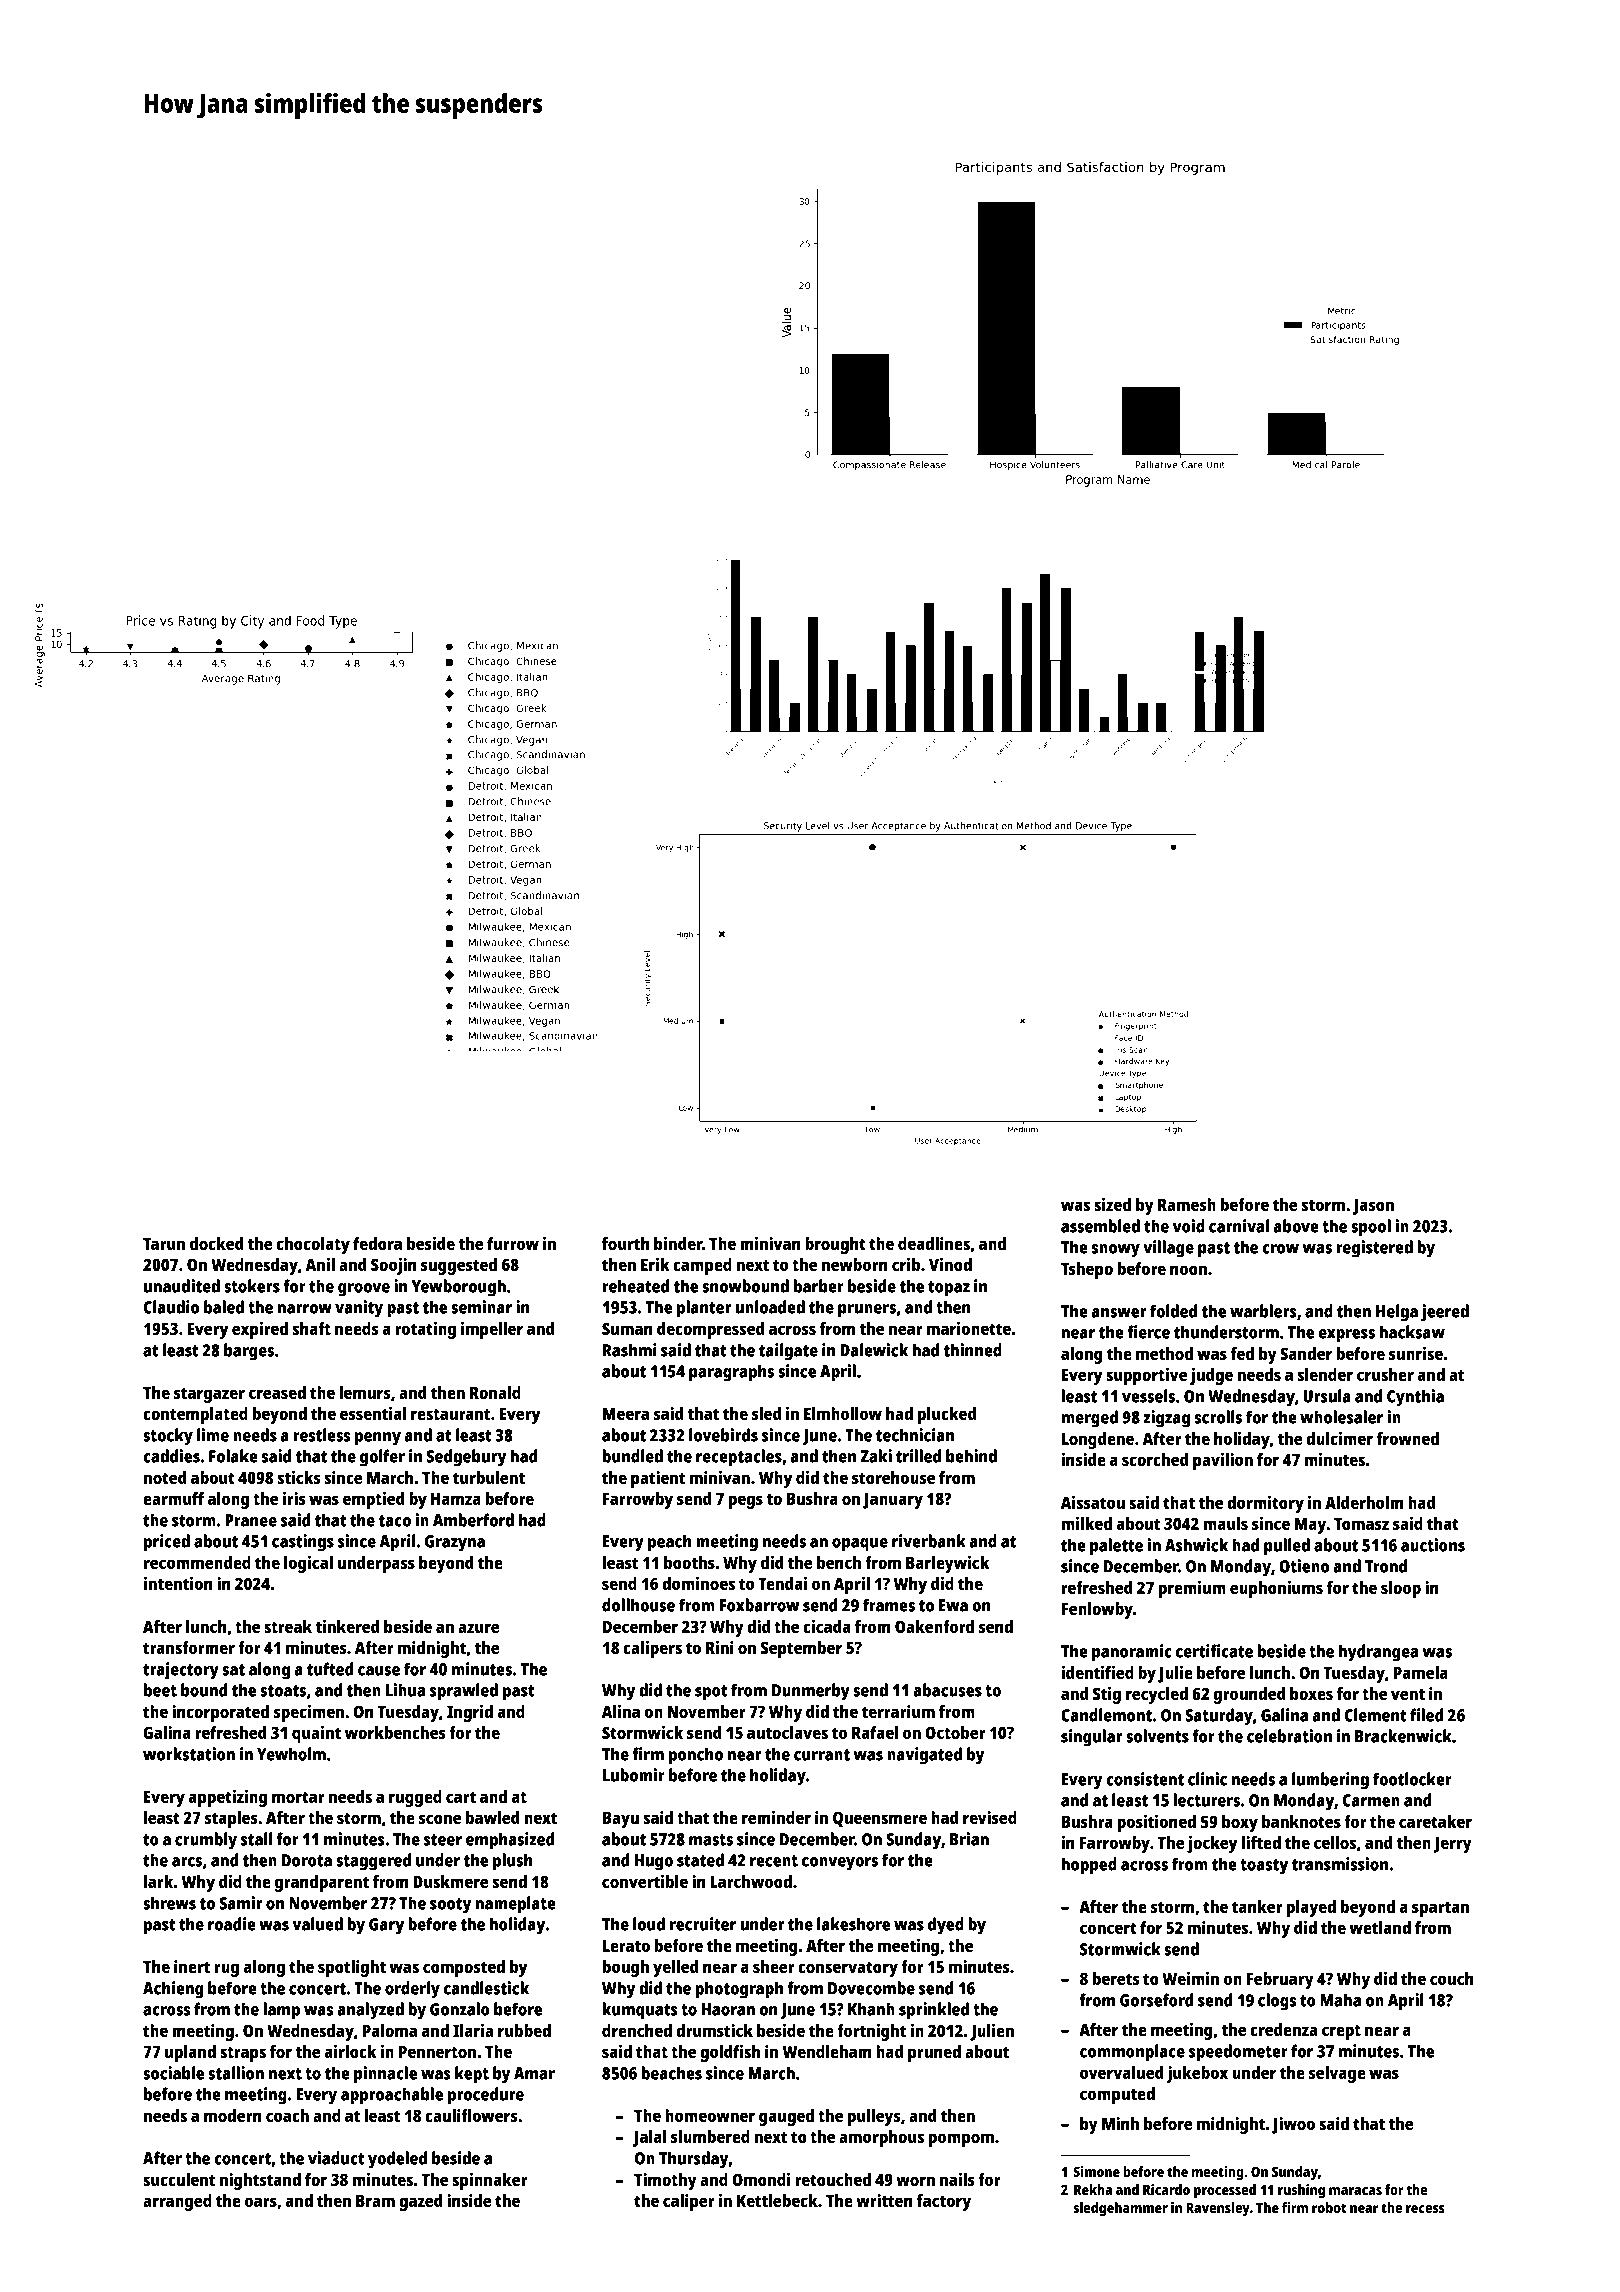 The image size is (1620, 2292). What do you see at coordinates (459, 1266) in the screenshot?
I see `suggested` at bounding box center [459, 1266].
